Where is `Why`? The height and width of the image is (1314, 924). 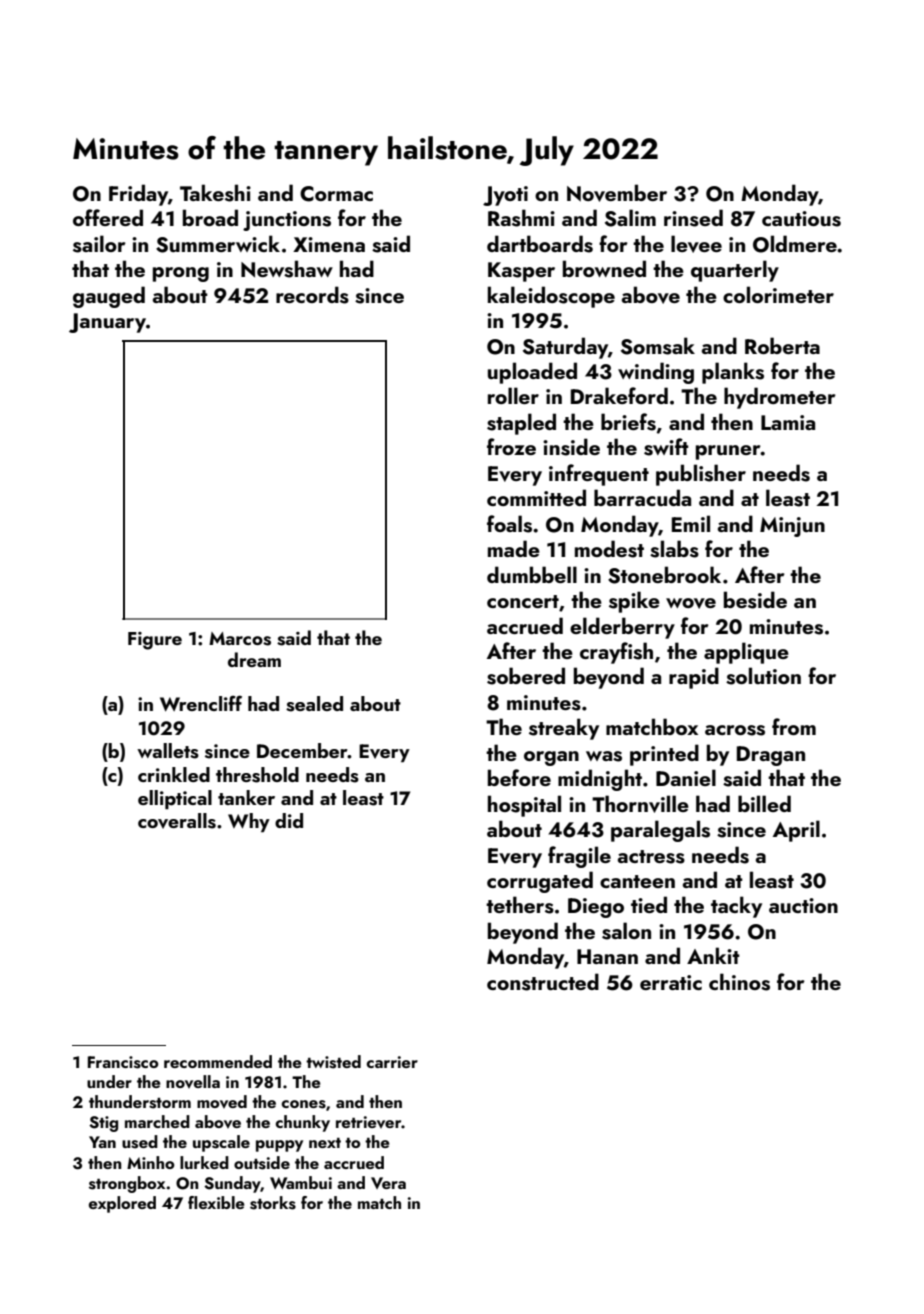 Why is located at coordinates (249, 822).
